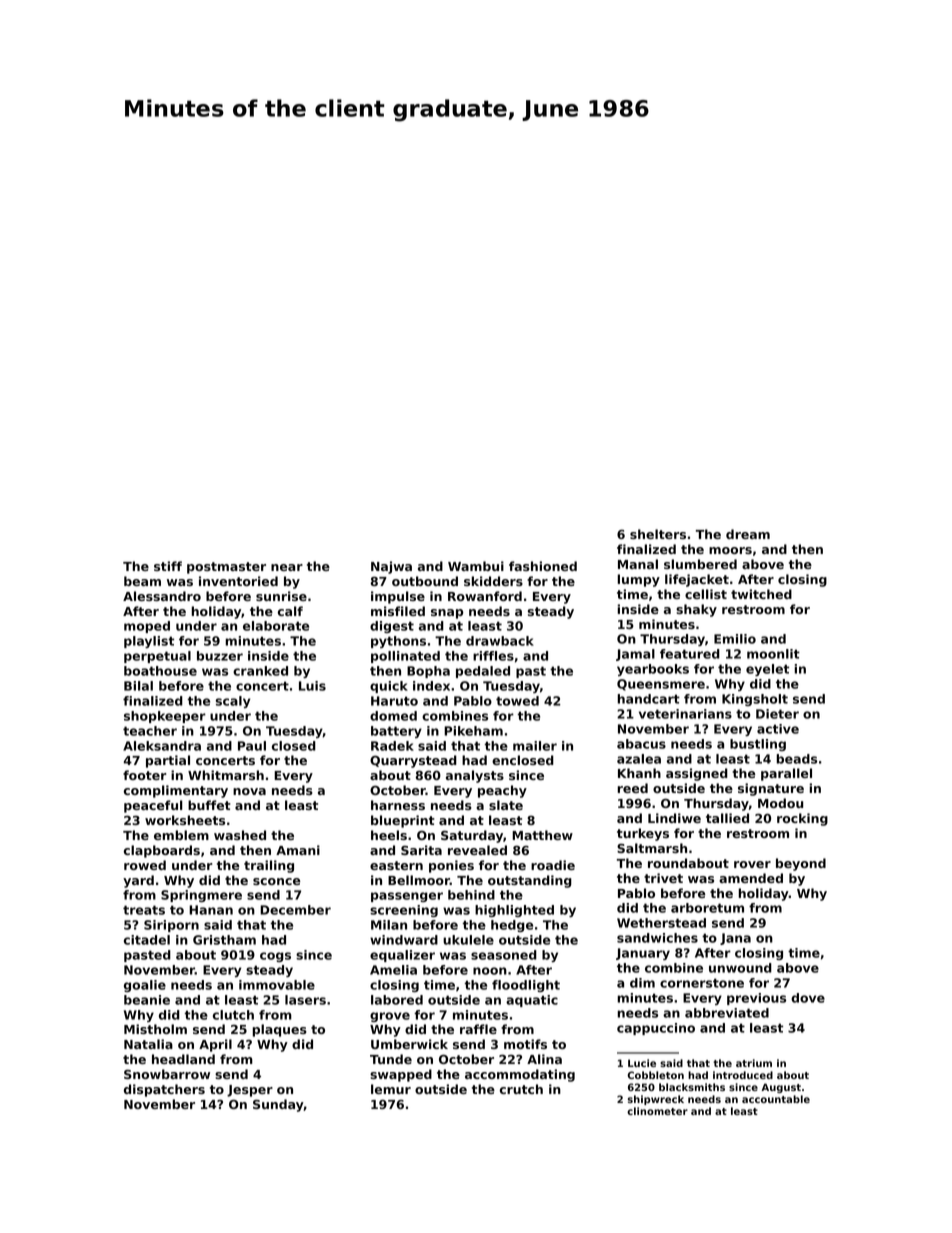 The height and width of the document is (1233, 952). I want to click on dispatchers, so click(164, 1090).
